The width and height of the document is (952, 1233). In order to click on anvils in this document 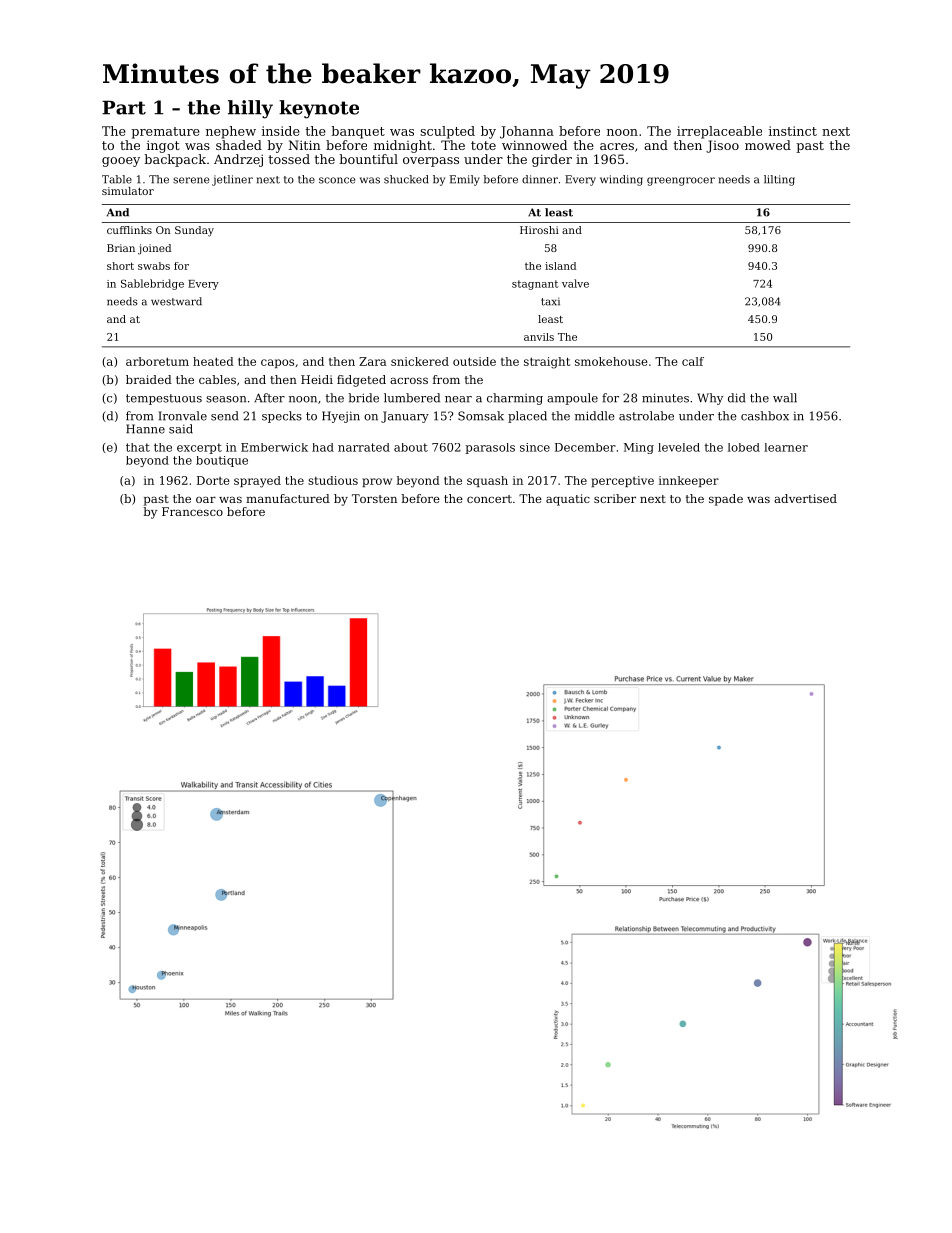, I will do `click(539, 337)`.
